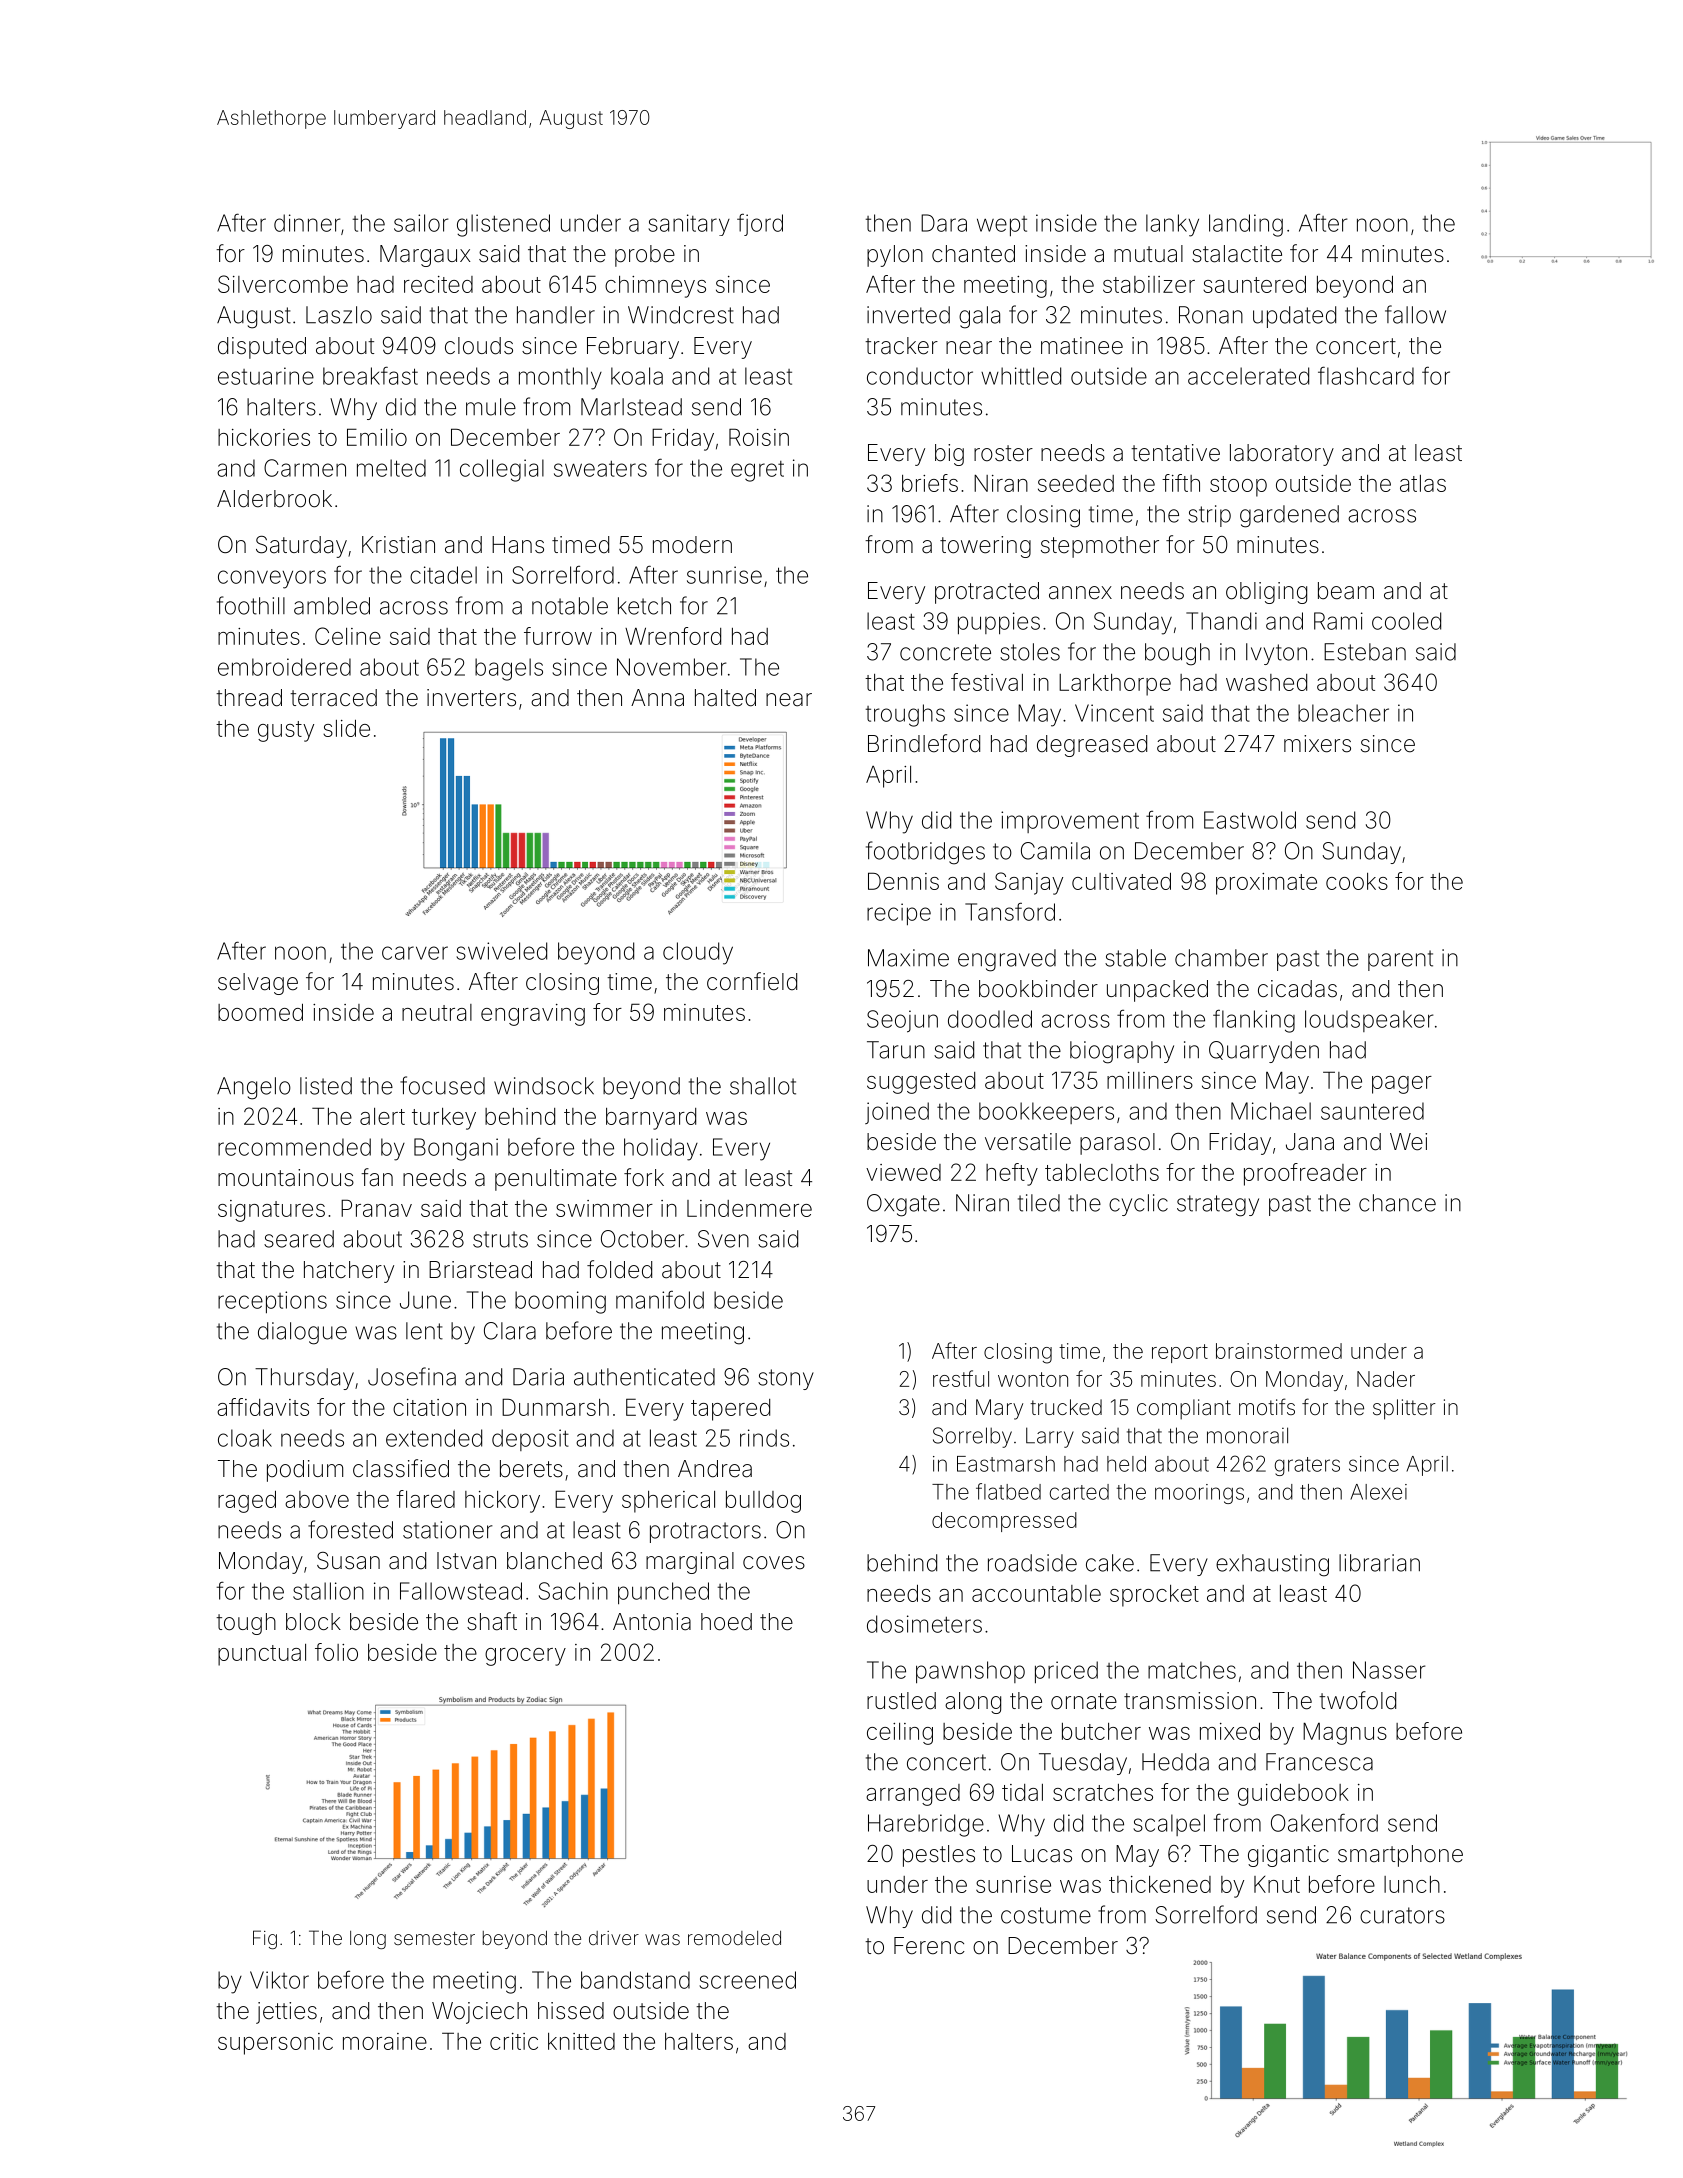 The height and width of the screenshot is (2178, 1683). Describe the element at coordinates (1389, 1670) in the screenshot. I see `Nasser` at that location.
